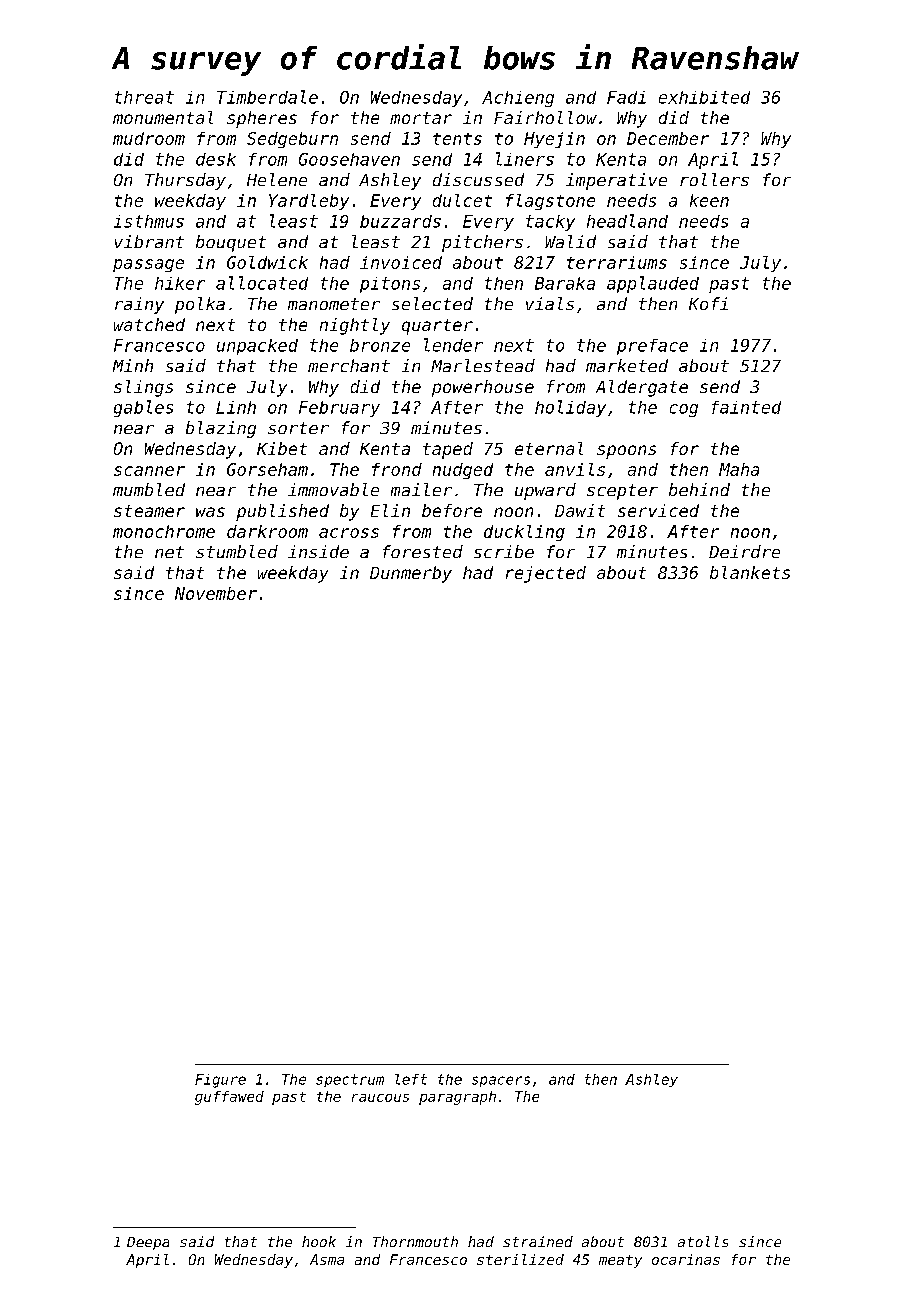 Image resolution: width=924 pixels, height=1308 pixels. Describe the element at coordinates (216, 593) in the image. I see `November` at that location.
